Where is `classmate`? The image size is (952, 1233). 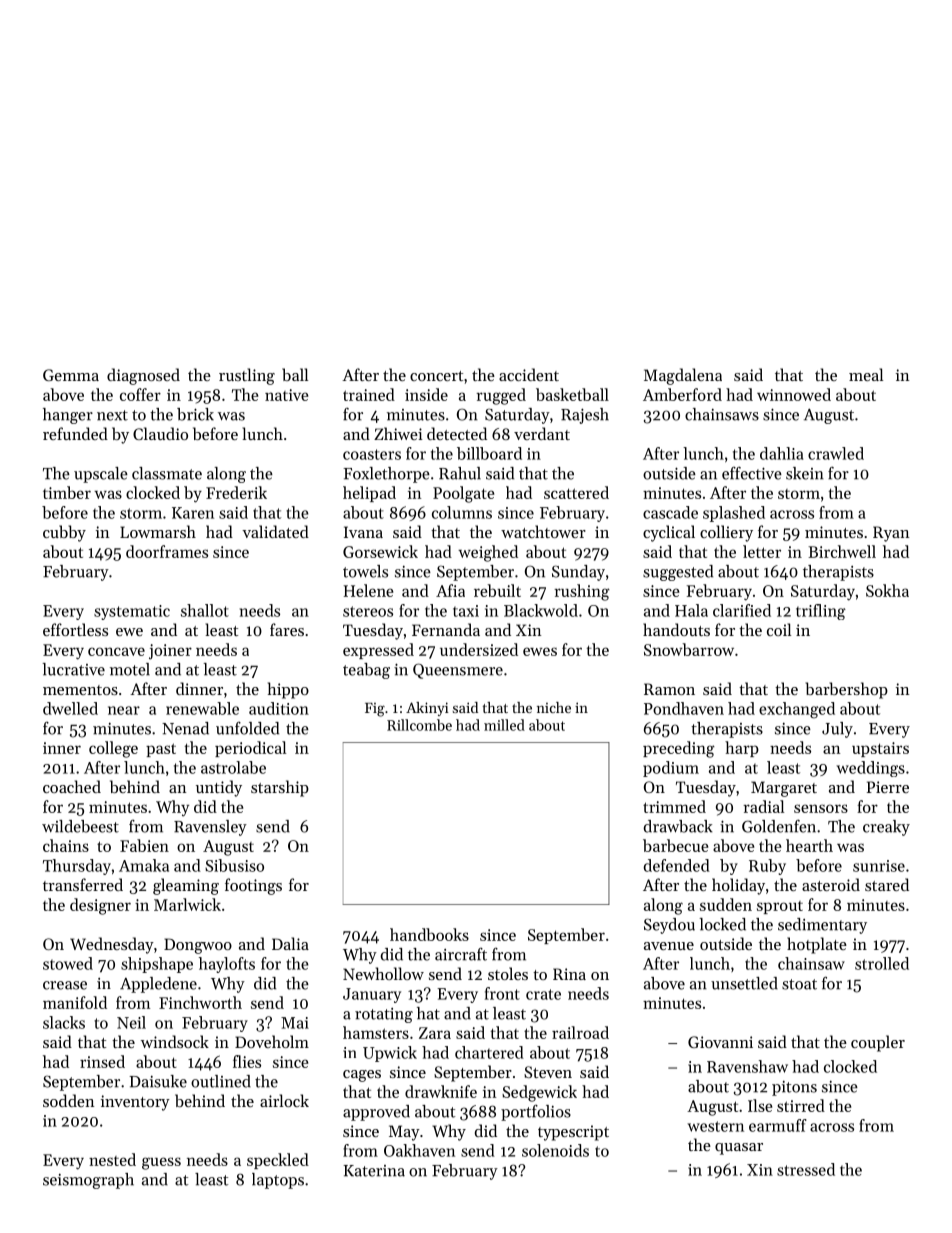
classmate is located at coordinates (167, 473).
